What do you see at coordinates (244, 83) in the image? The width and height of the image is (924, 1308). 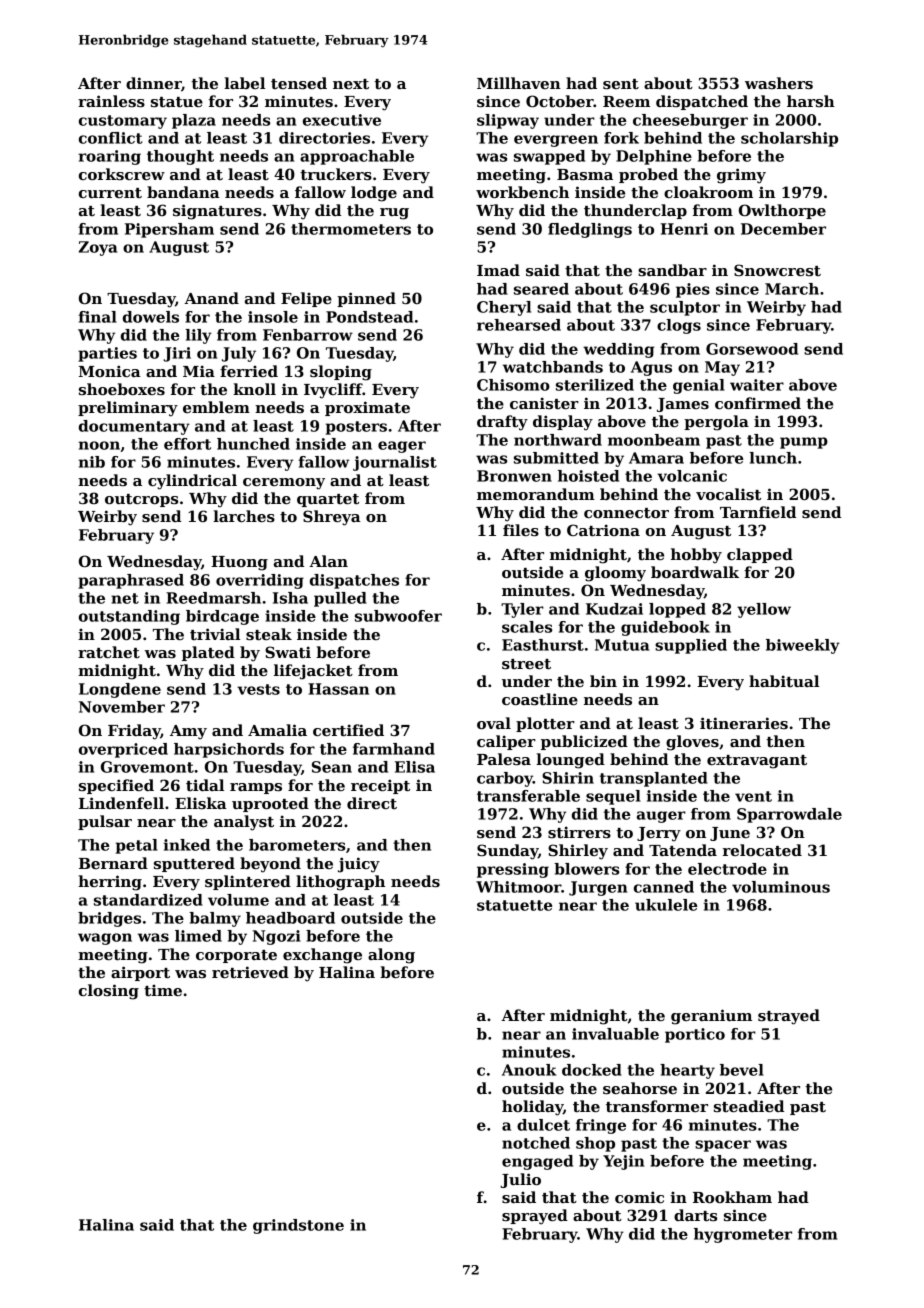 I see `label` at bounding box center [244, 83].
